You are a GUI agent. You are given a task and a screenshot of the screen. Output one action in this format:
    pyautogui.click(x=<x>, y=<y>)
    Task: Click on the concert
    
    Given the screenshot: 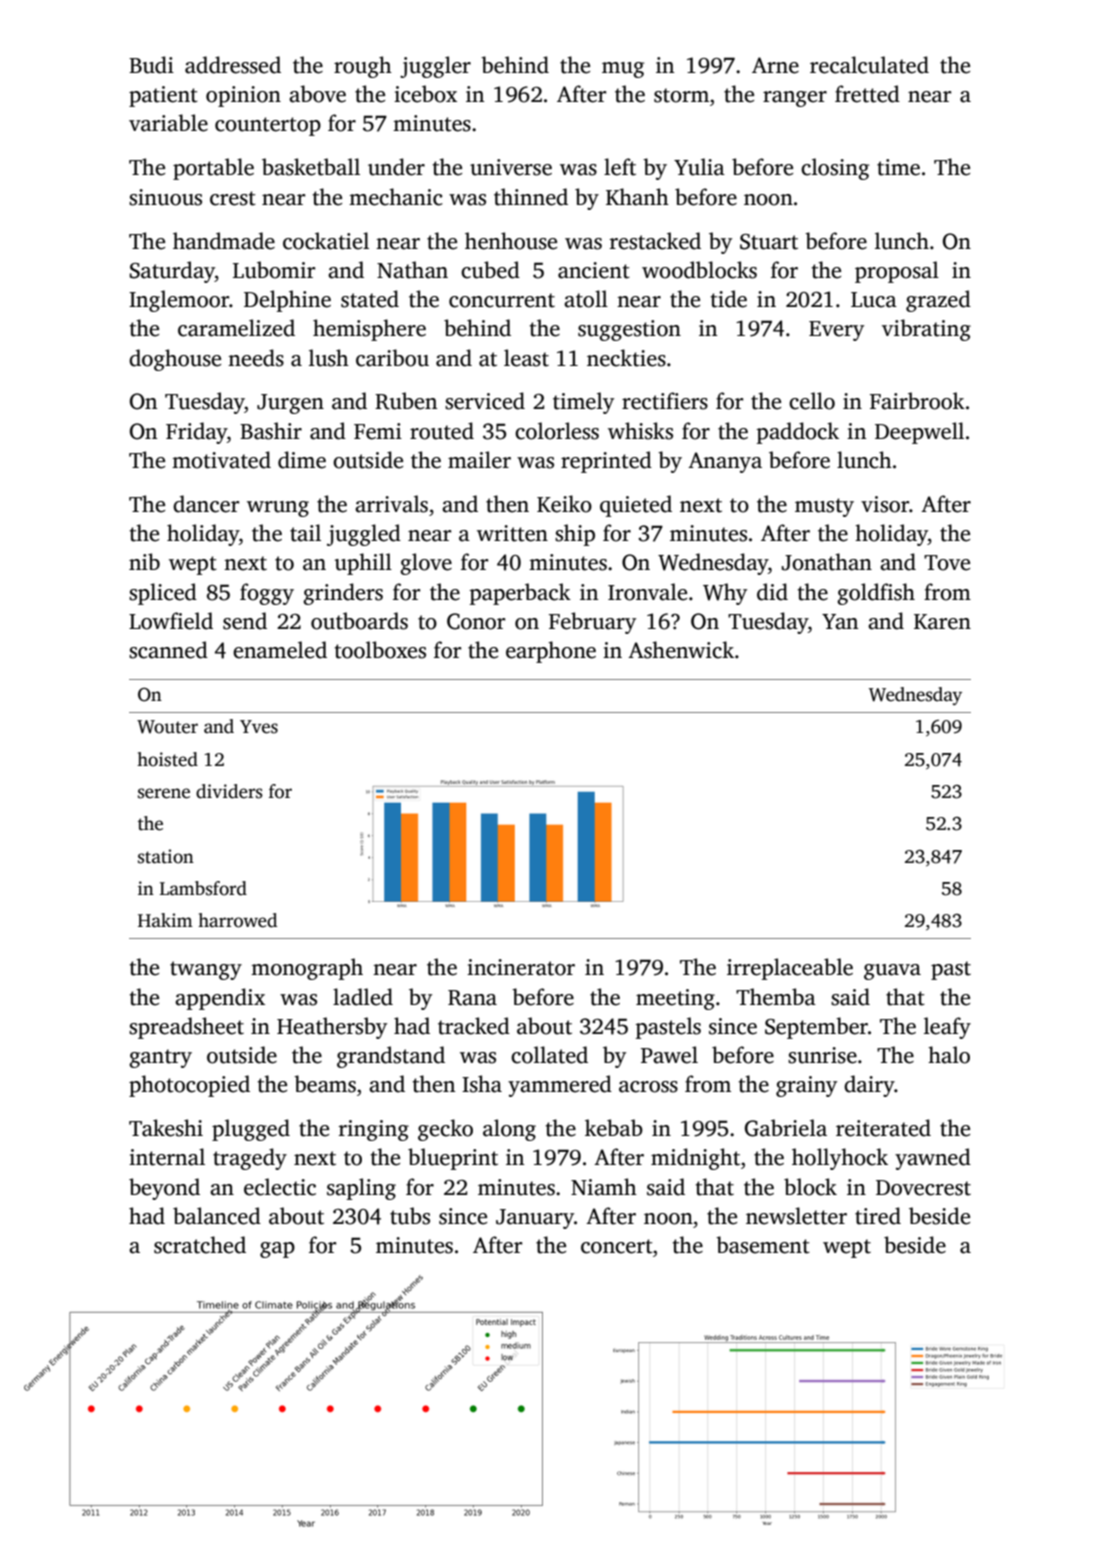 What is the action you would take?
    pyautogui.click(x=617, y=1246)
